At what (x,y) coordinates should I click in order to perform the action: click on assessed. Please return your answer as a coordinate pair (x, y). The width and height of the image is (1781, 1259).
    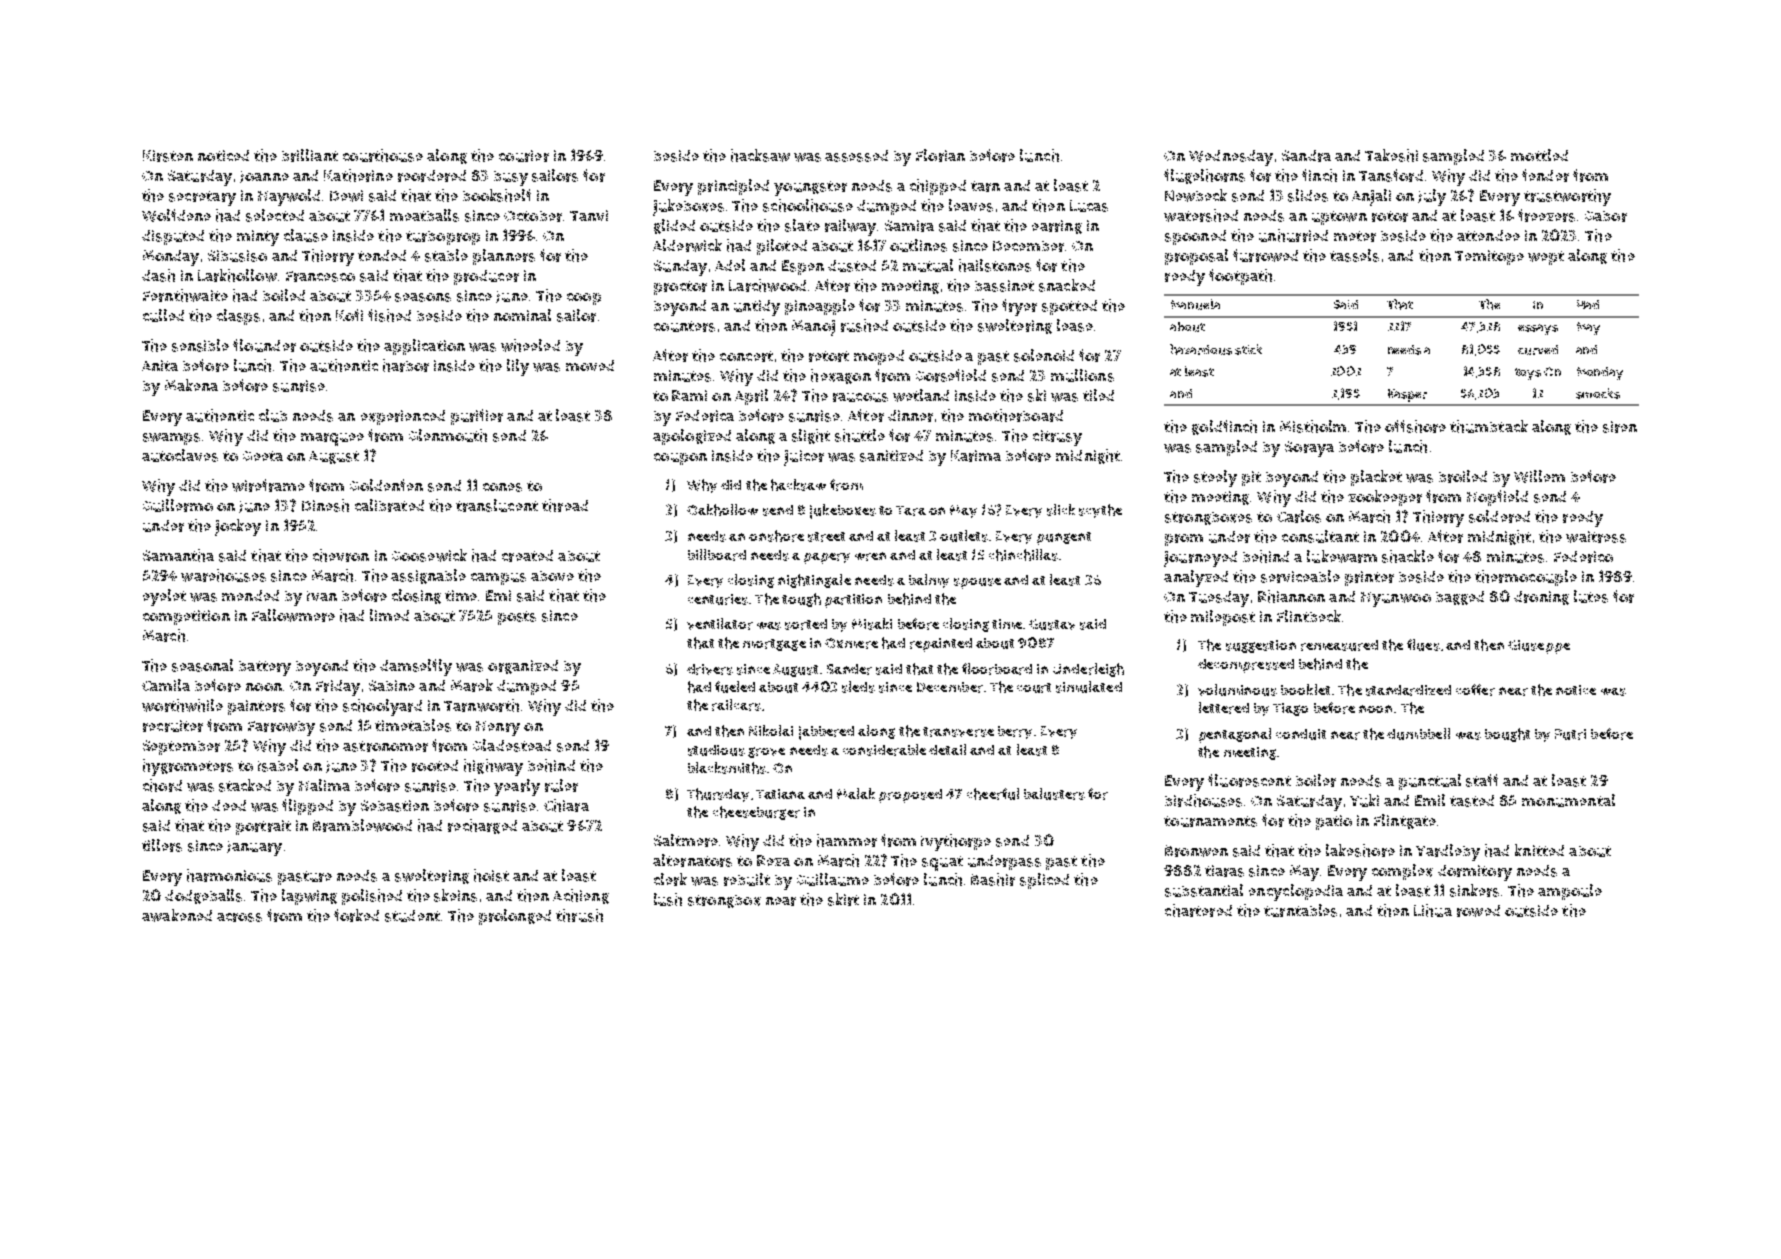
    Looking at the image, I should click on (856, 156).
